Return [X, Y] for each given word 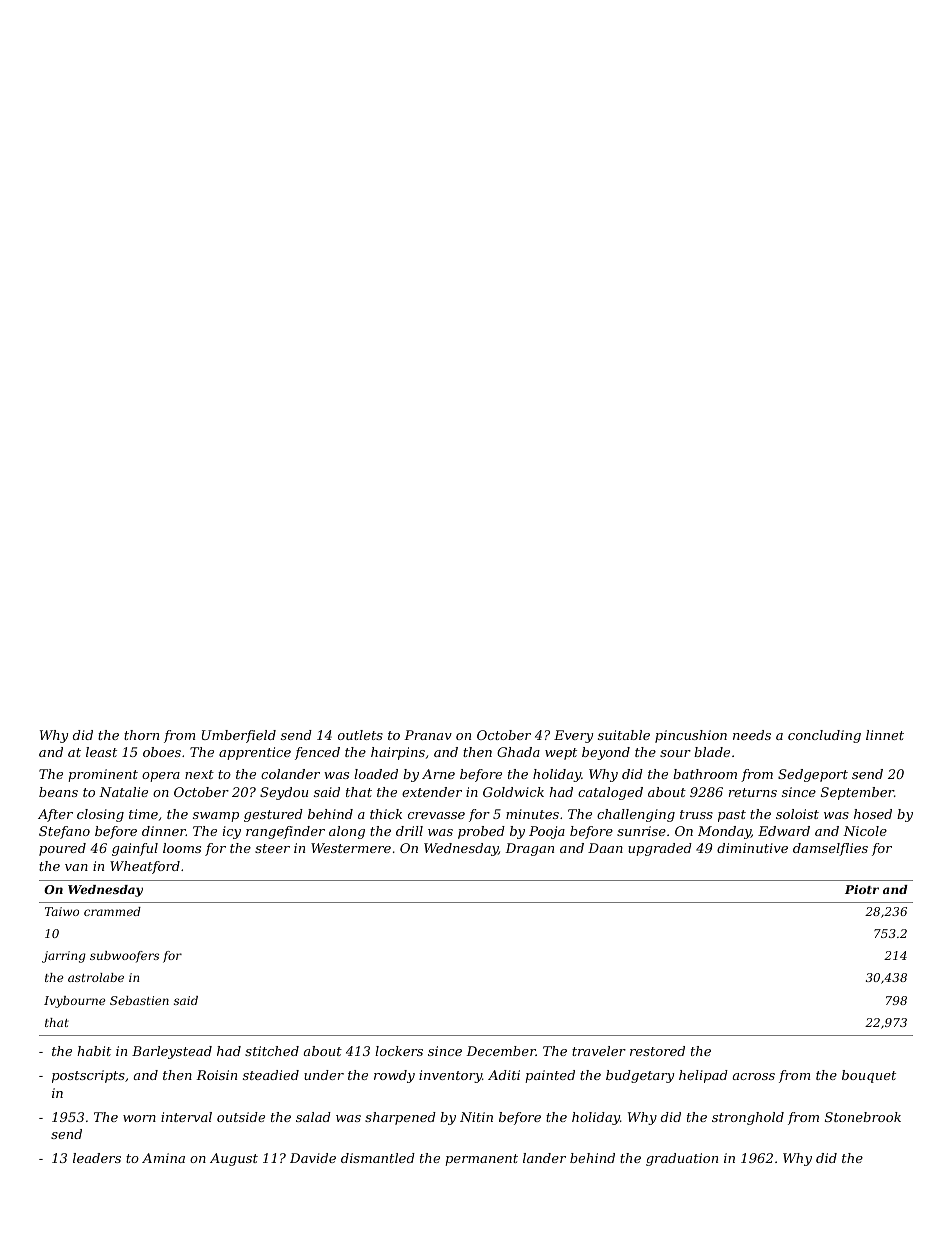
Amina [163, 1158]
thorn [141, 735]
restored [657, 1051]
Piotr [862, 889]
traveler [599, 1051]
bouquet [869, 1076]
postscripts [88, 1076]
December [501, 1051]
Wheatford [145, 867]
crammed [112, 911]
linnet [885, 735]
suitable [624, 735]
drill [409, 831]
